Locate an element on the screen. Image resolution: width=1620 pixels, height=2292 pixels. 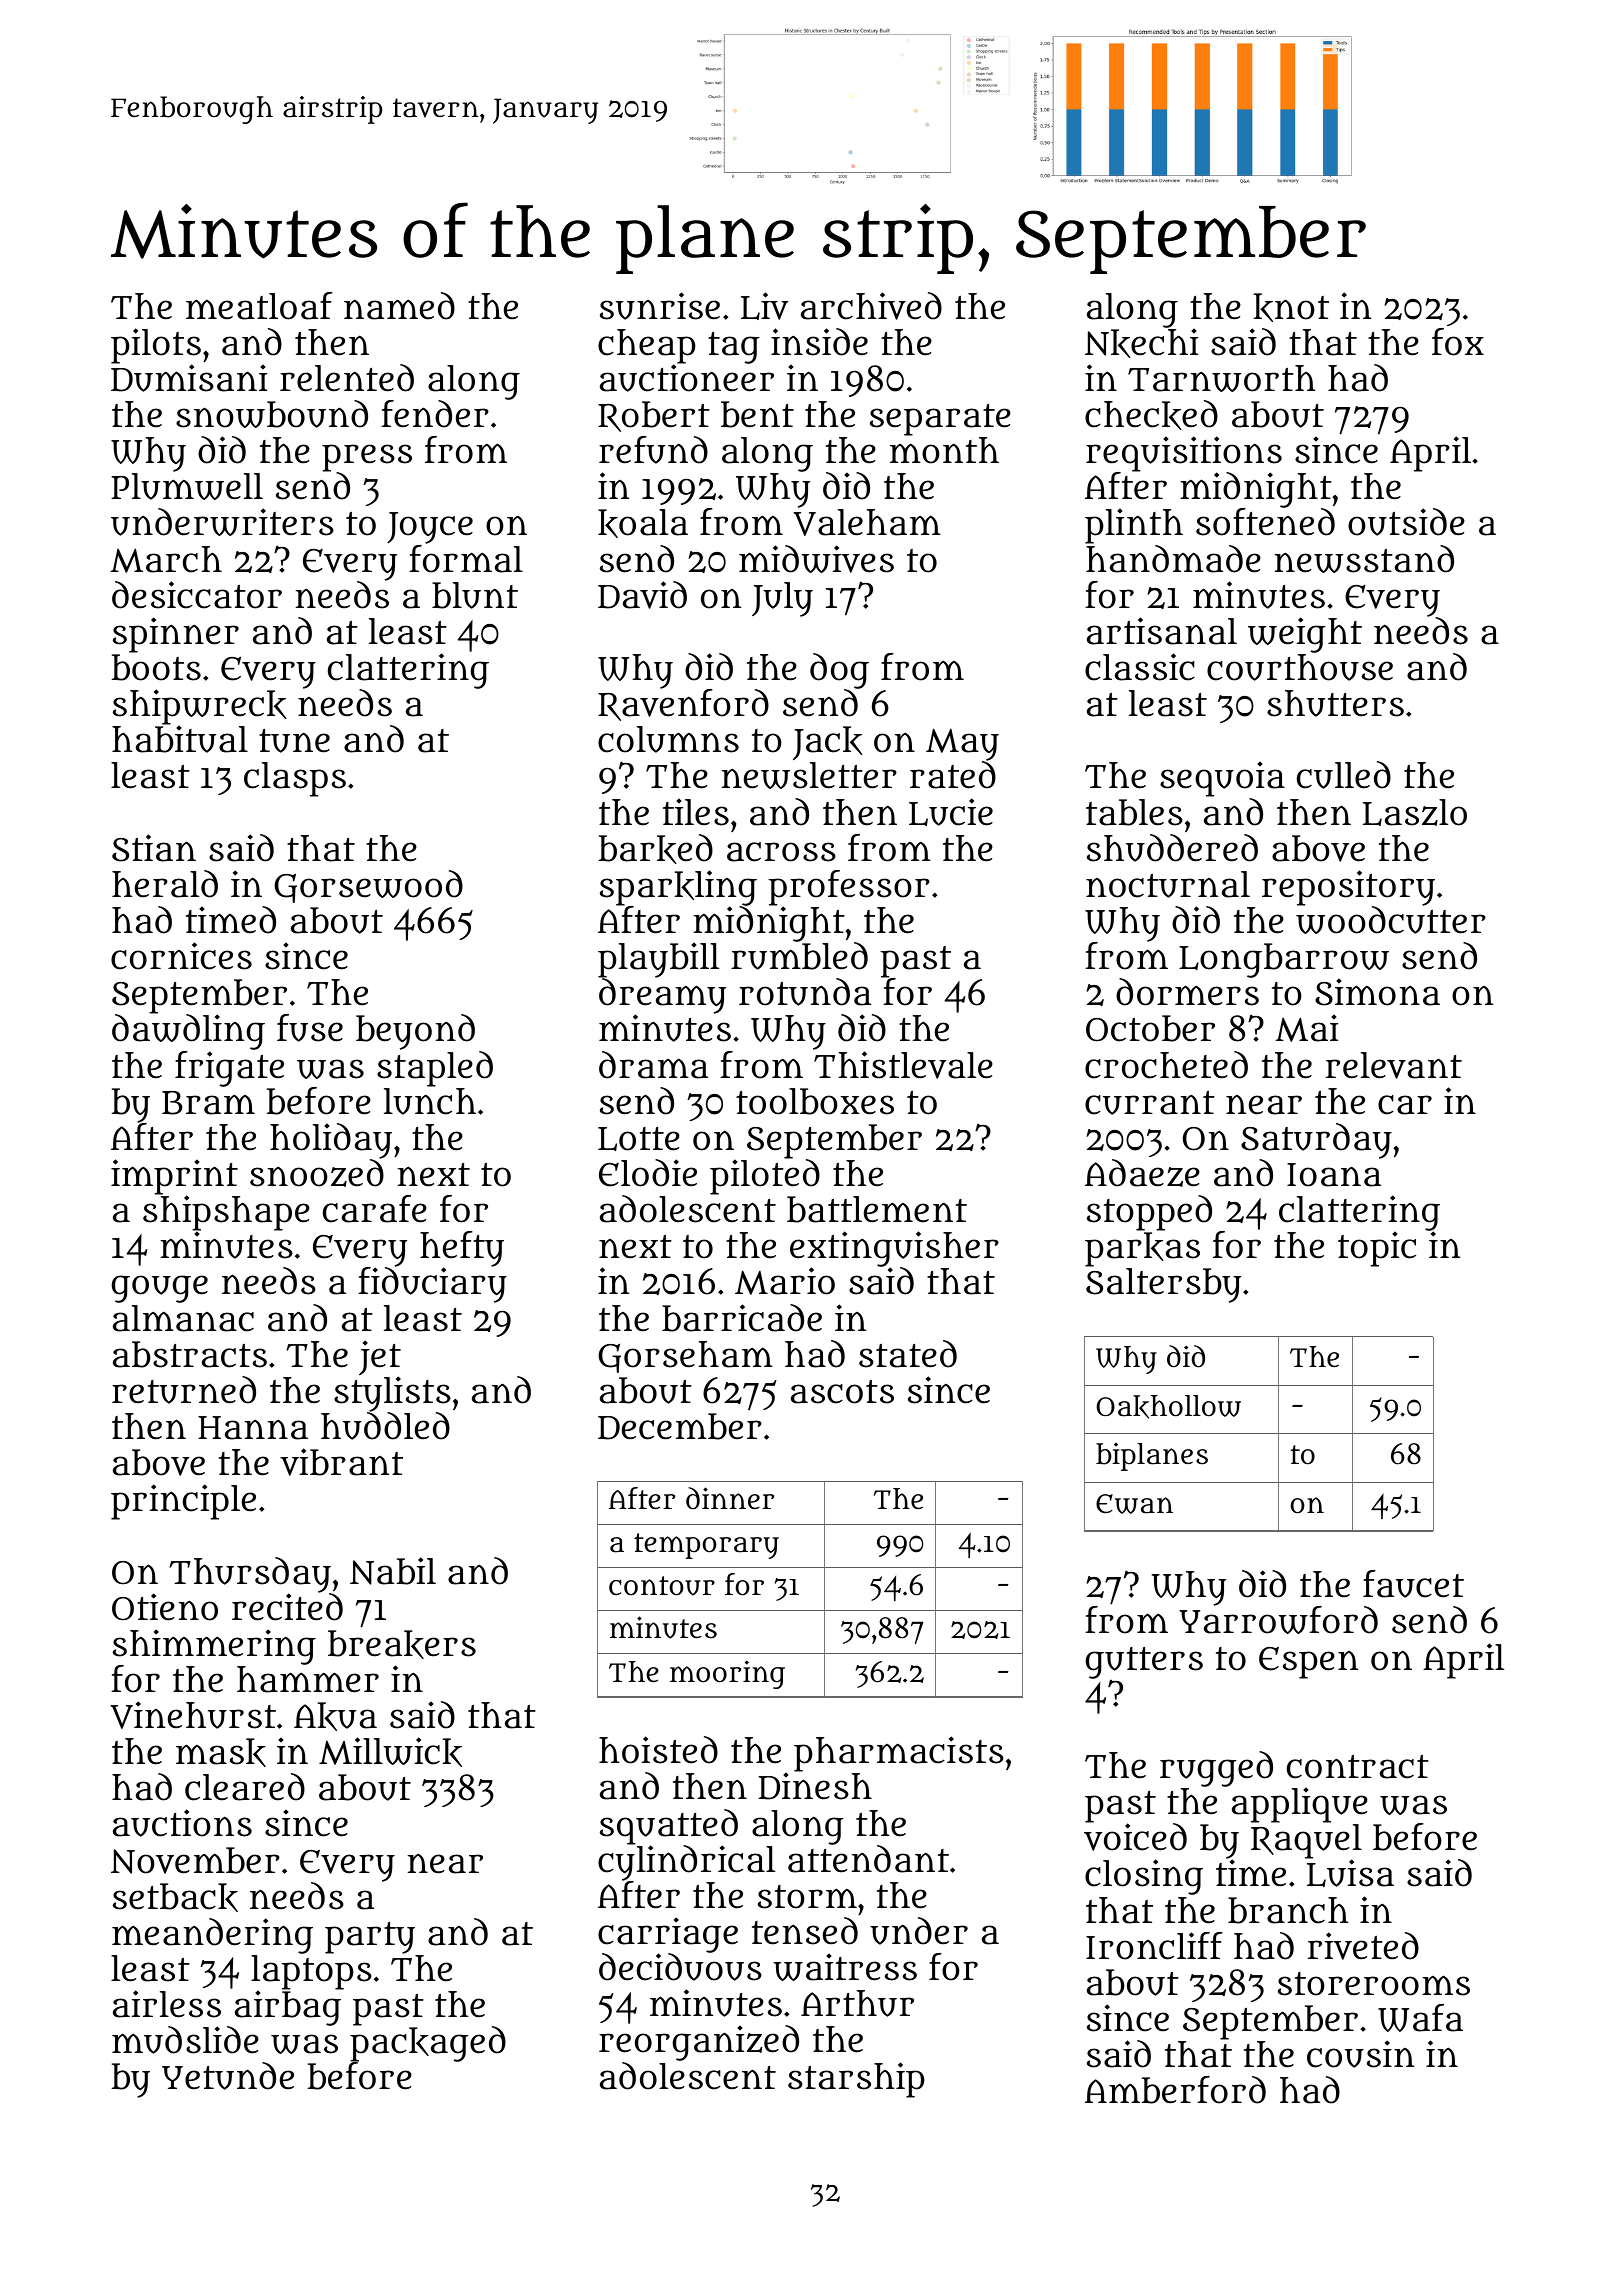
ascots is located at coordinates (842, 1392).
